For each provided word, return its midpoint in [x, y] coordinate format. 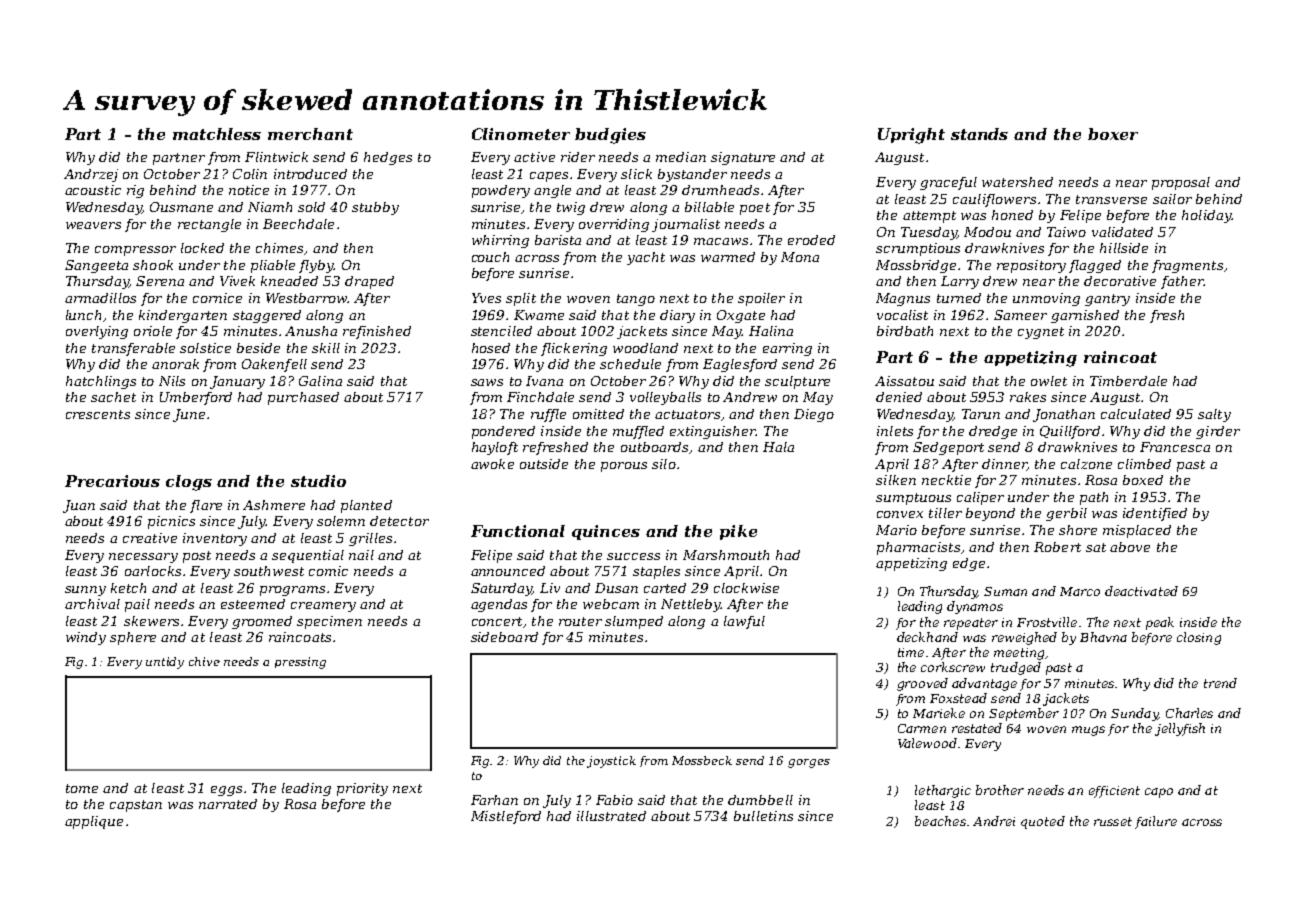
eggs [226, 791]
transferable [133, 349]
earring [787, 349]
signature [743, 158]
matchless [217, 134]
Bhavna [1103, 637]
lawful [744, 622]
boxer [1113, 134]
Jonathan [1064, 415]
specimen [329, 622]
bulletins [763, 816]
